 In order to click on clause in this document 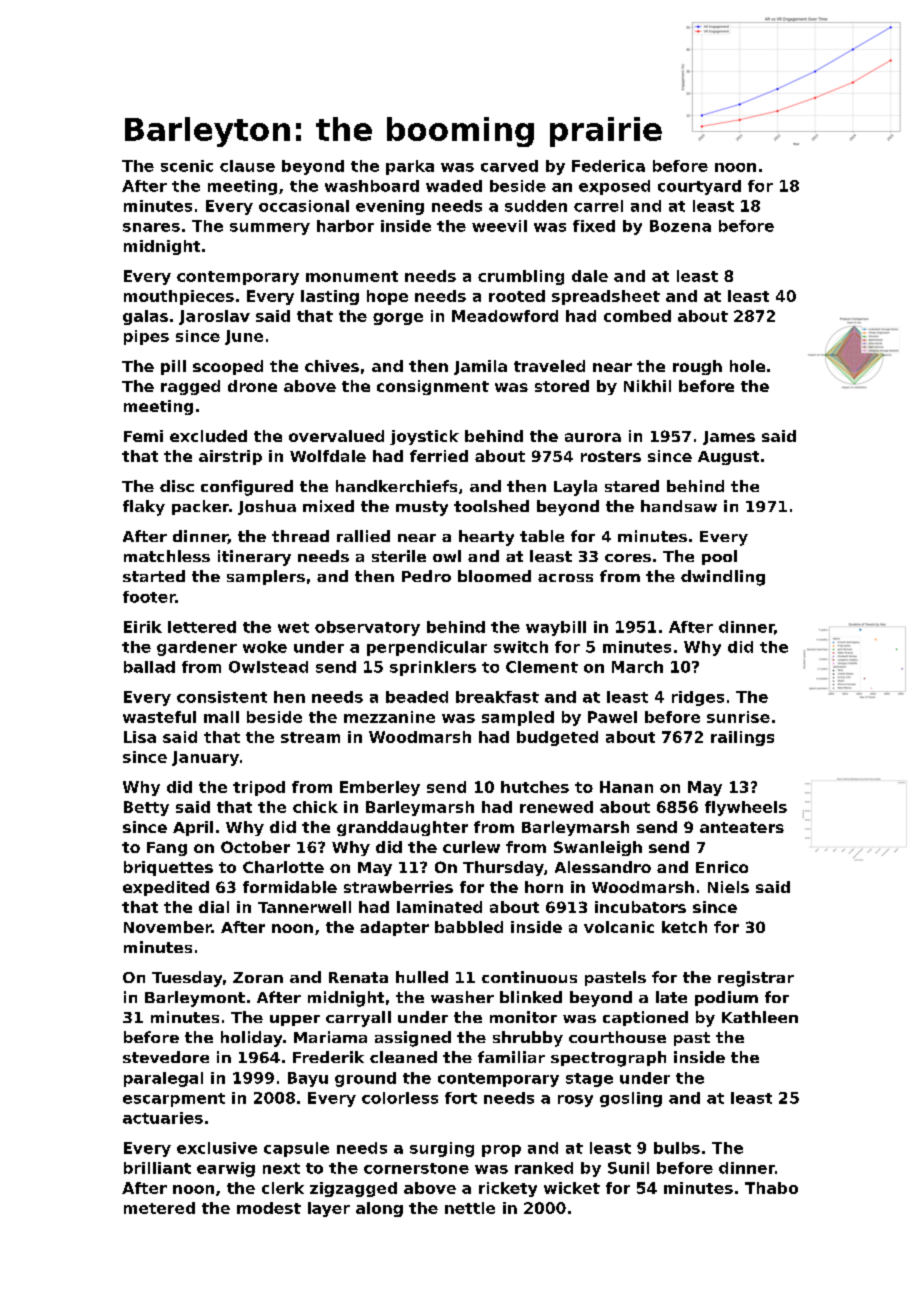, I will do `click(247, 166)`.
